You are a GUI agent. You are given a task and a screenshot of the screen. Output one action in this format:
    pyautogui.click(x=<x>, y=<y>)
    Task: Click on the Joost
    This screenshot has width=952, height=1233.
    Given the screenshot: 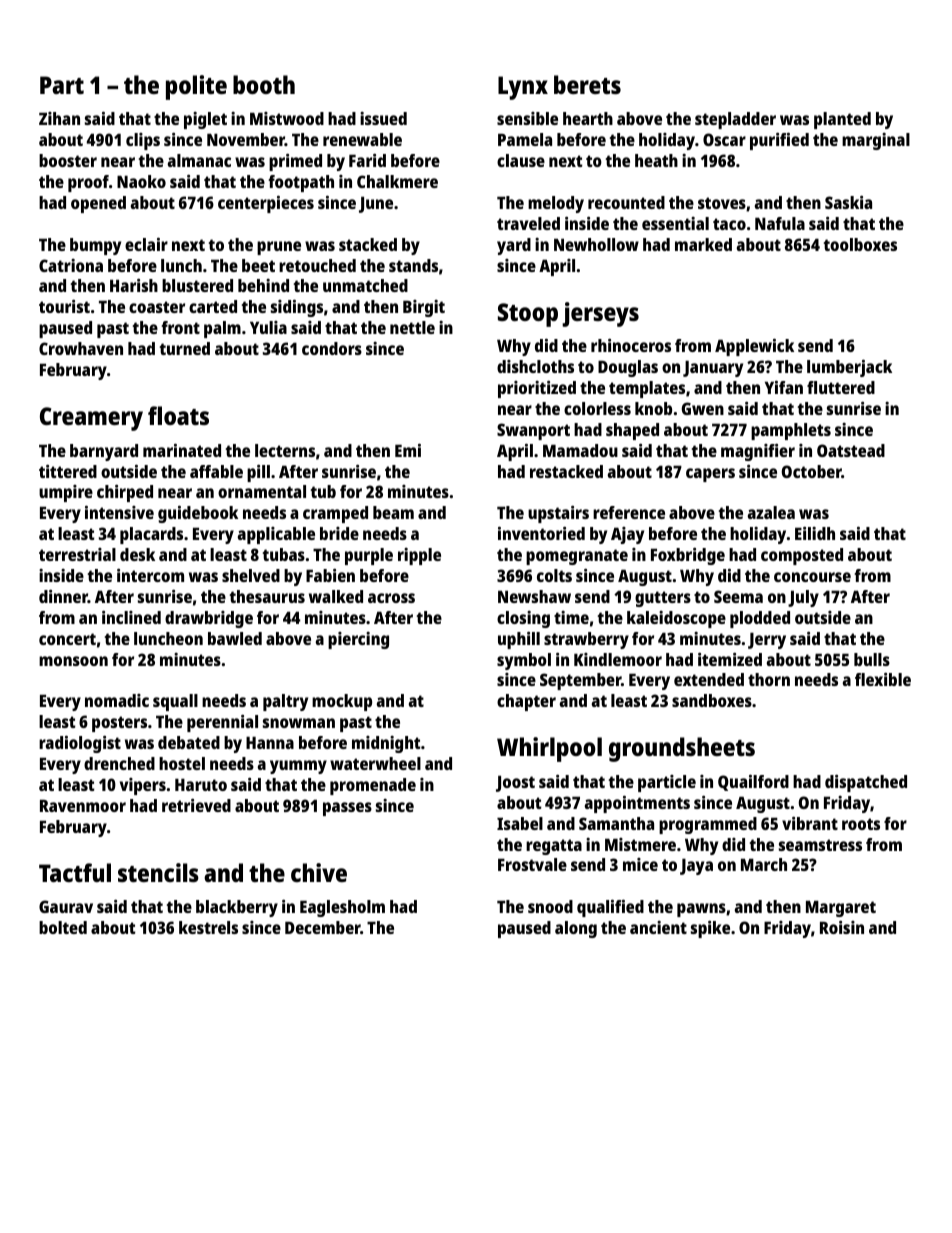 What is the action you would take?
    pyautogui.click(x=515, y=784)
